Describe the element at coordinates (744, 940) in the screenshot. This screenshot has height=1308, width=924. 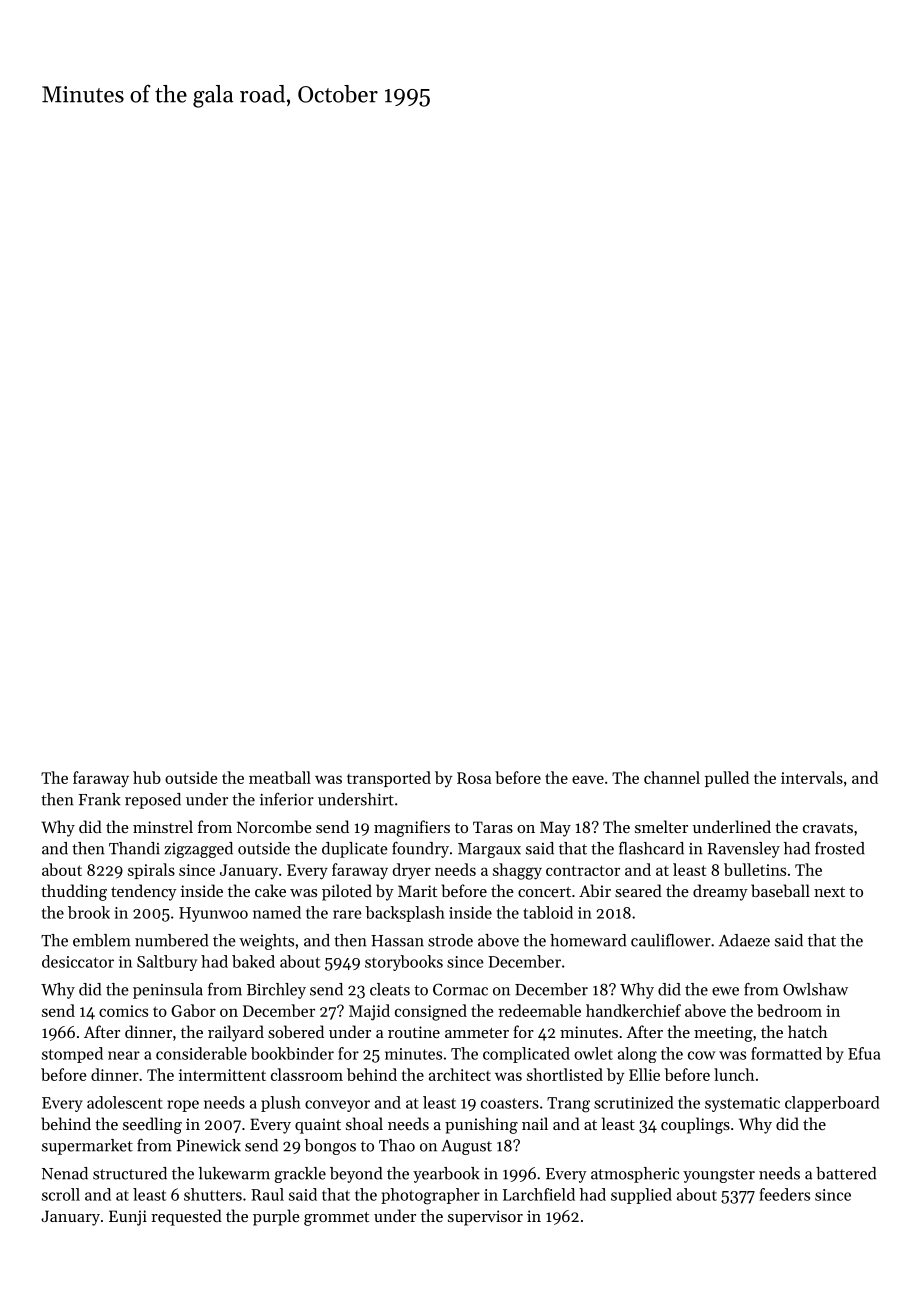
I see `Adaeze` at that location.
